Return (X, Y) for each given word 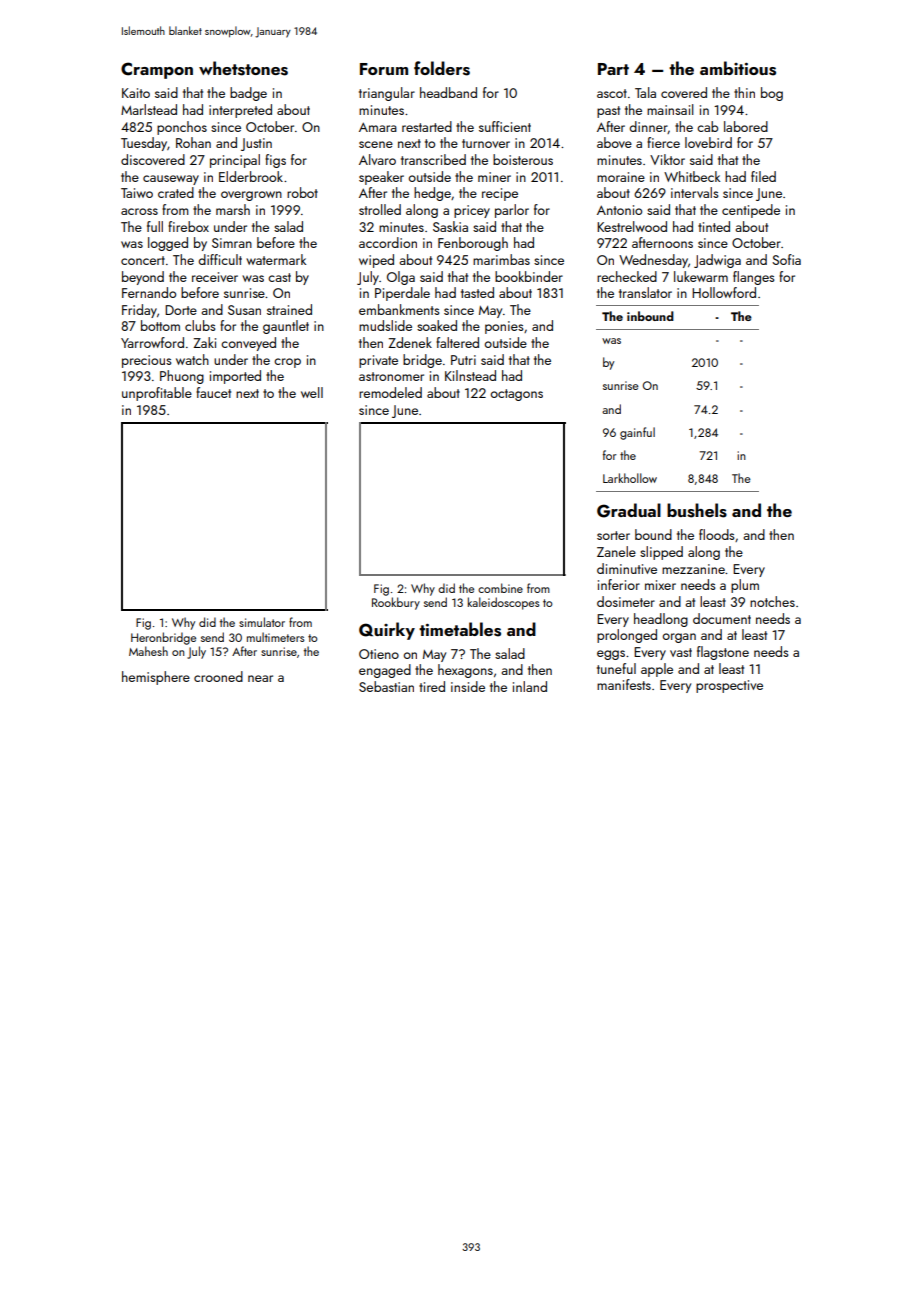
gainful (637, 433)
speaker (381, 178)
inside (468, 686)
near (260, 678)
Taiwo (137, 193)
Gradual (629, 510)
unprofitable (157, 394)
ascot (612, 93)
